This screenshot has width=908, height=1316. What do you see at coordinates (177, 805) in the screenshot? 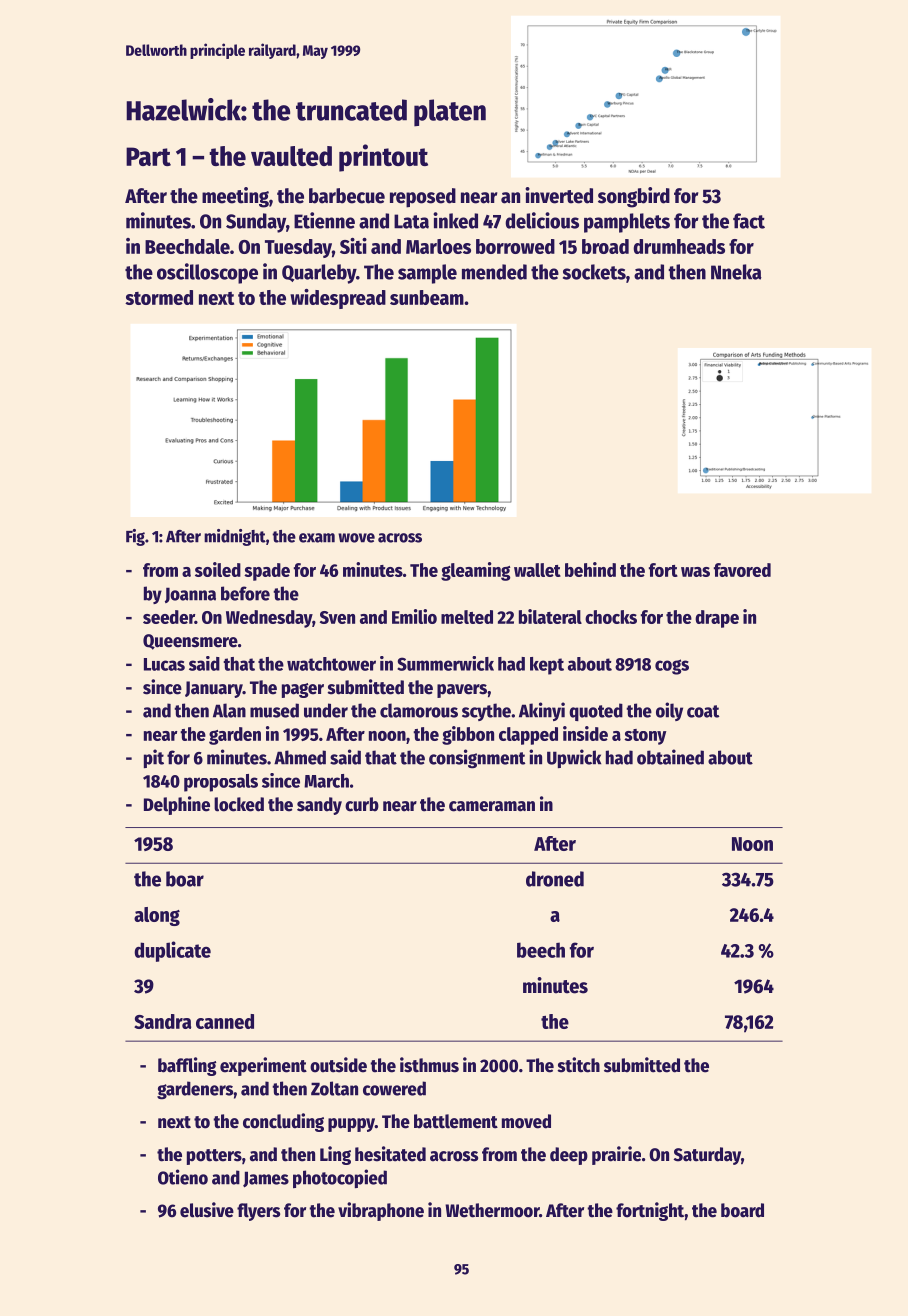
I see `Delphine` at bounding box center [177, 805].
